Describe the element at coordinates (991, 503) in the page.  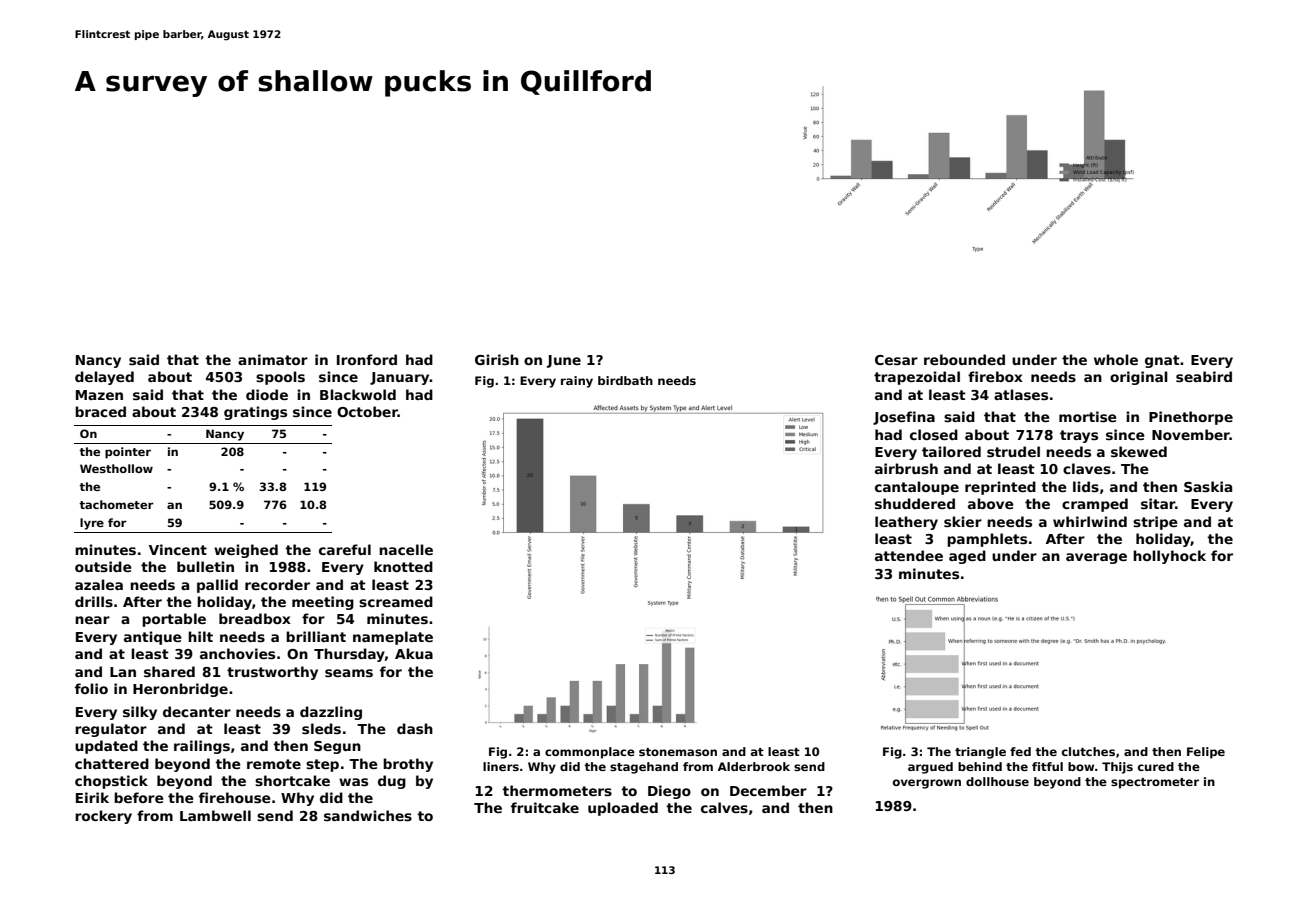
I see `above` at that location.
